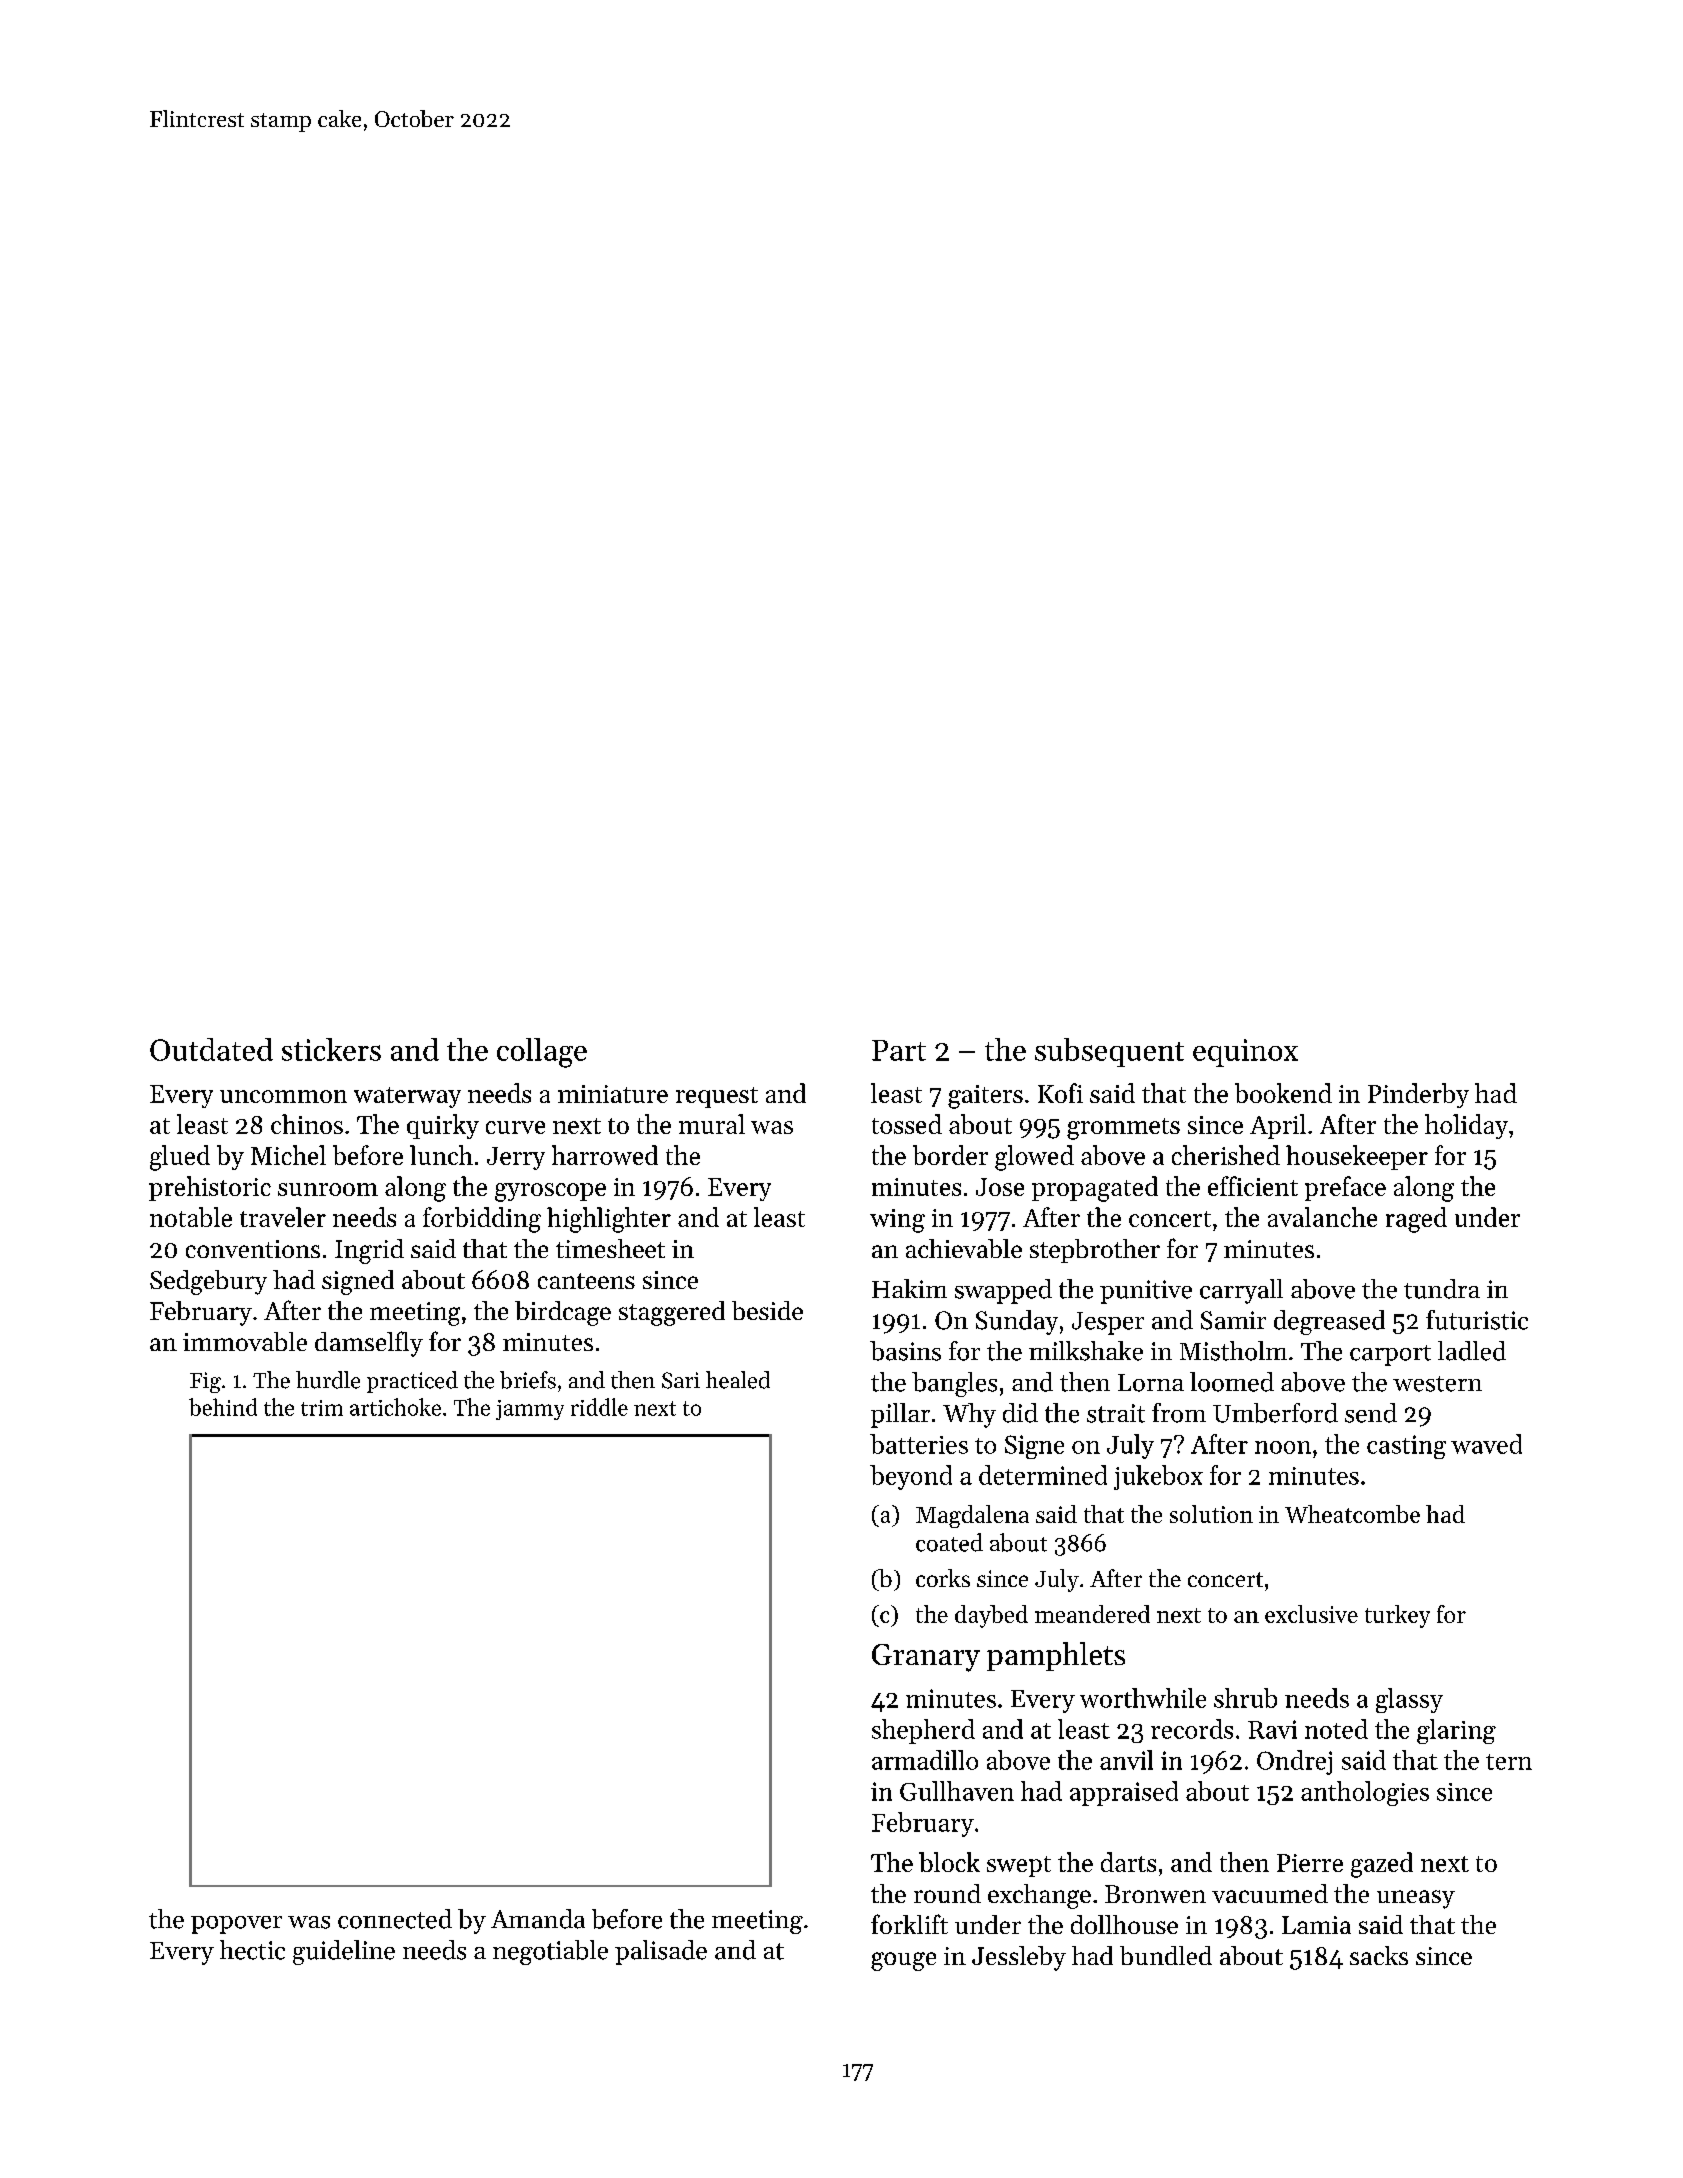 The width and height of the image is (1683, 2178). What do you see at coordinates (991, 1616) in the image?
I see `daybed` at bounding box center [991, 1616].
